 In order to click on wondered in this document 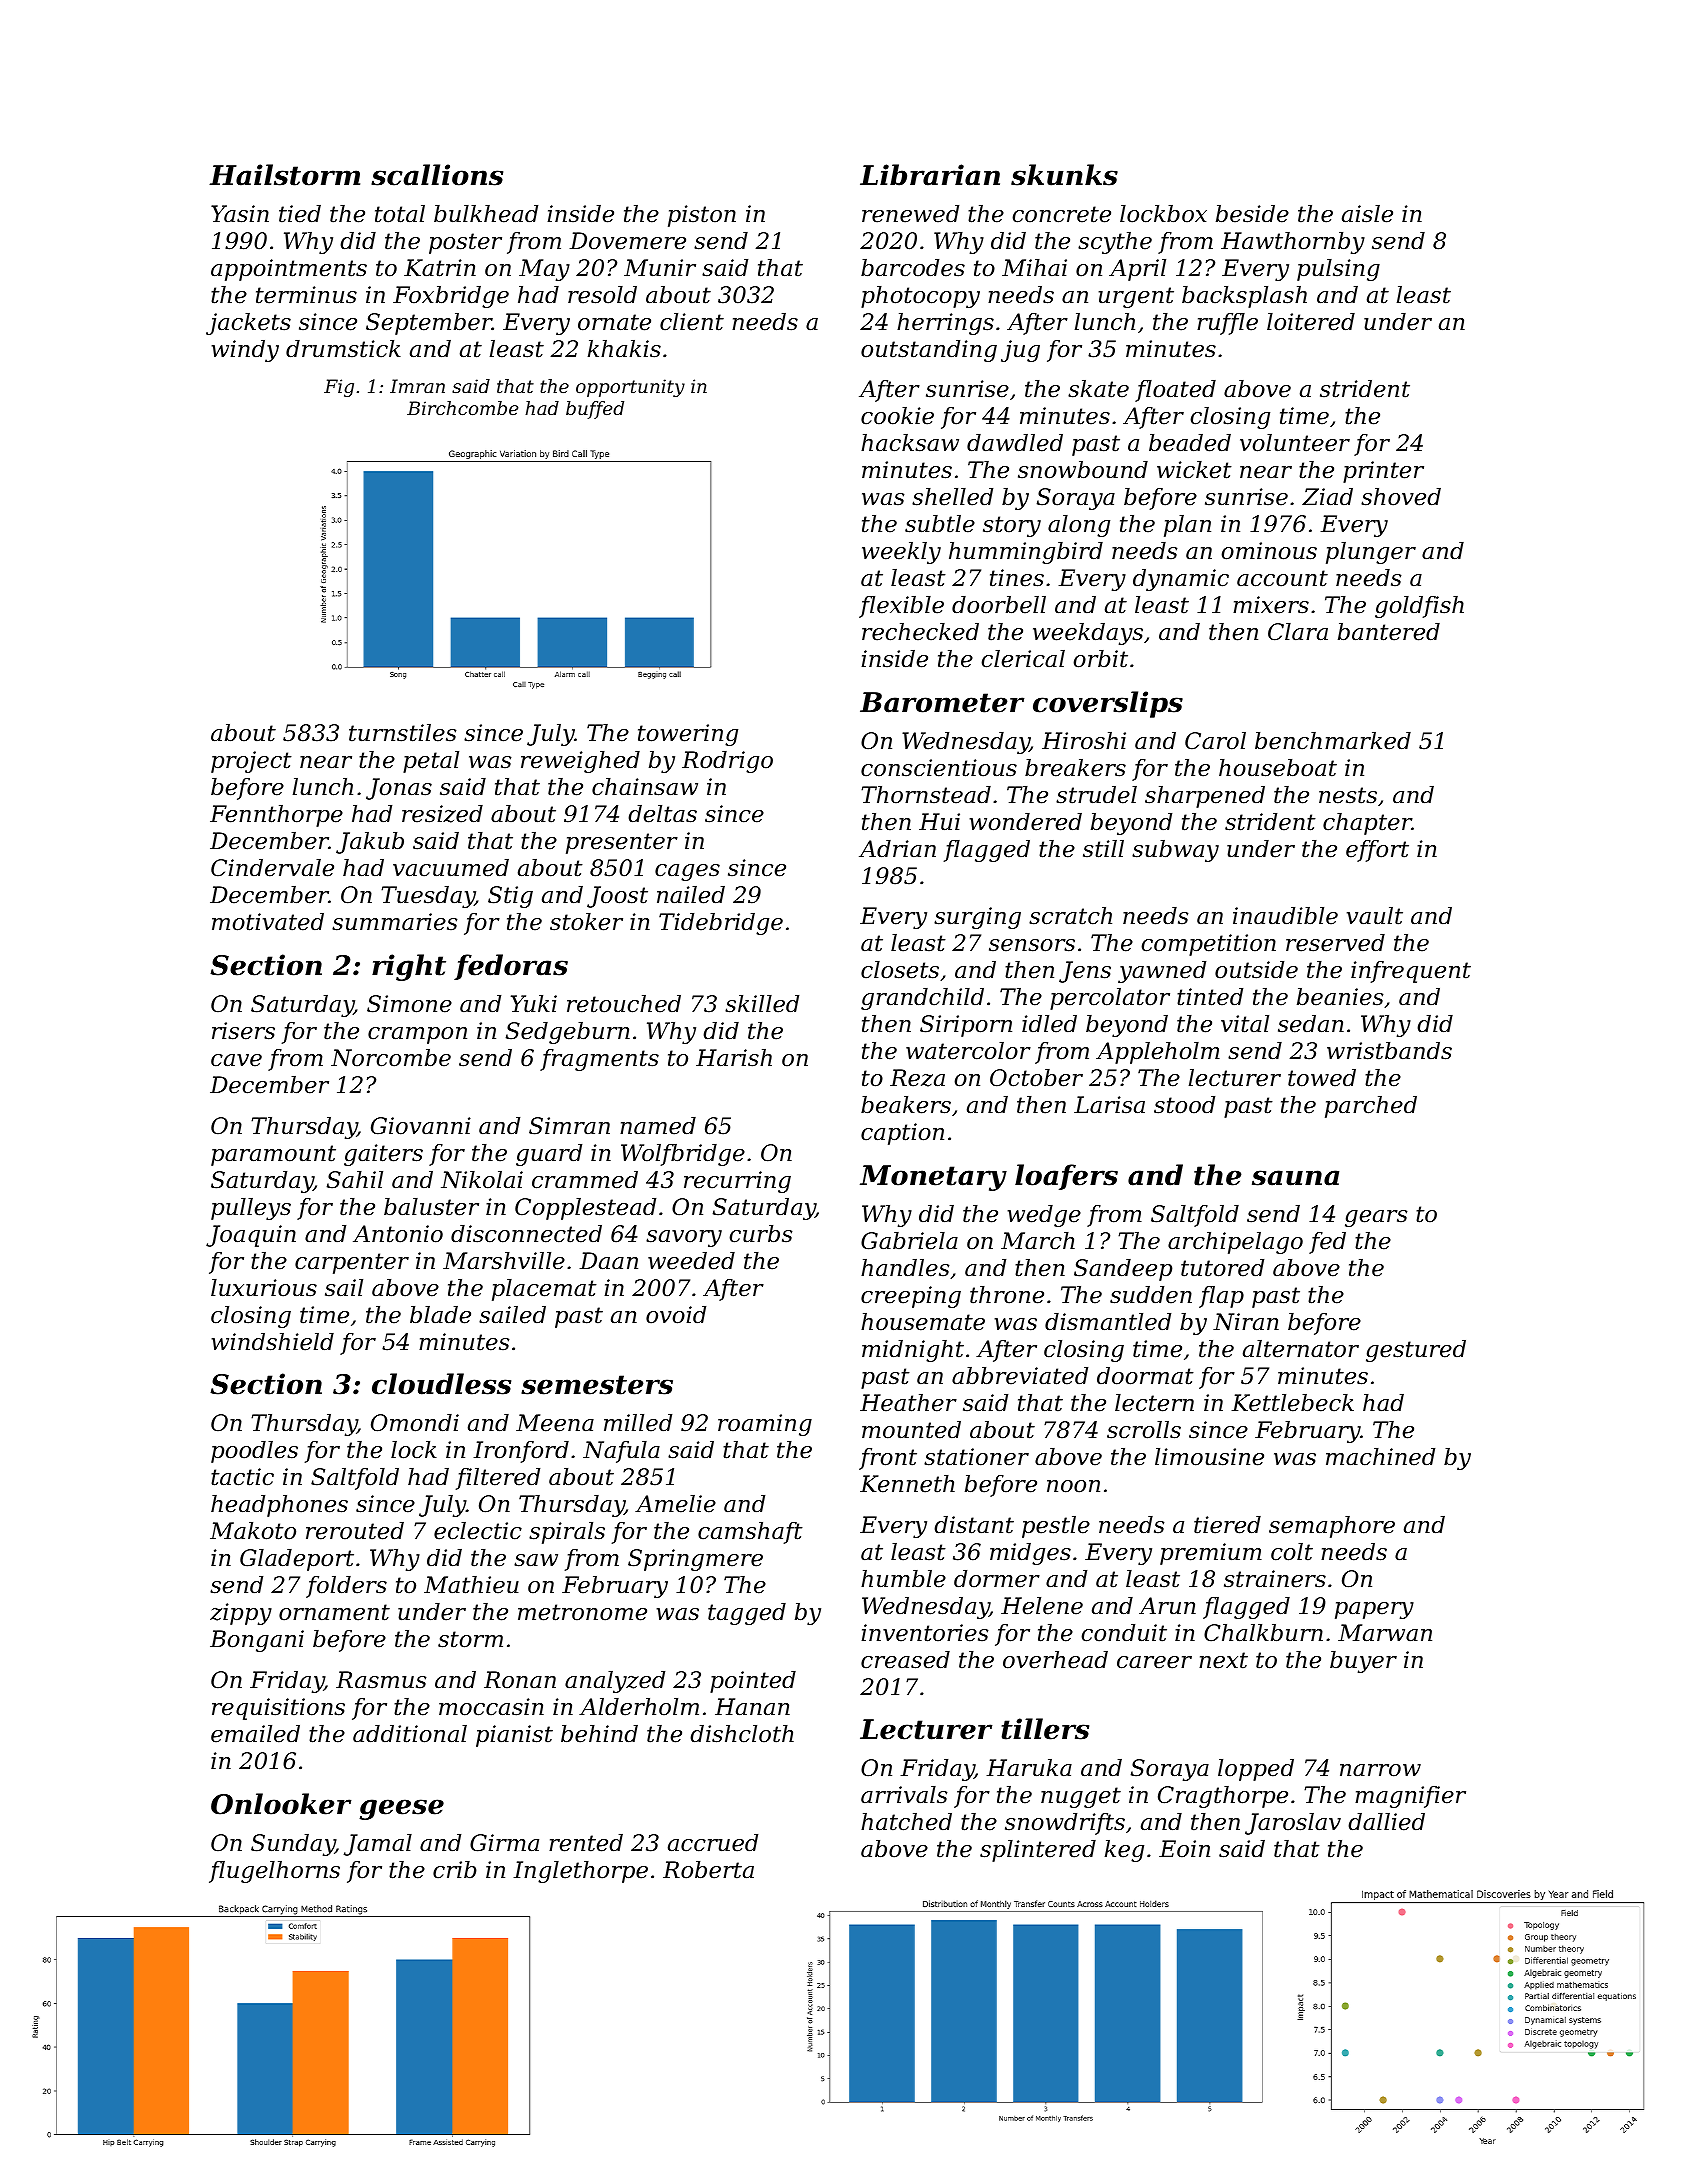, I will do `click(1026, 822)`.
